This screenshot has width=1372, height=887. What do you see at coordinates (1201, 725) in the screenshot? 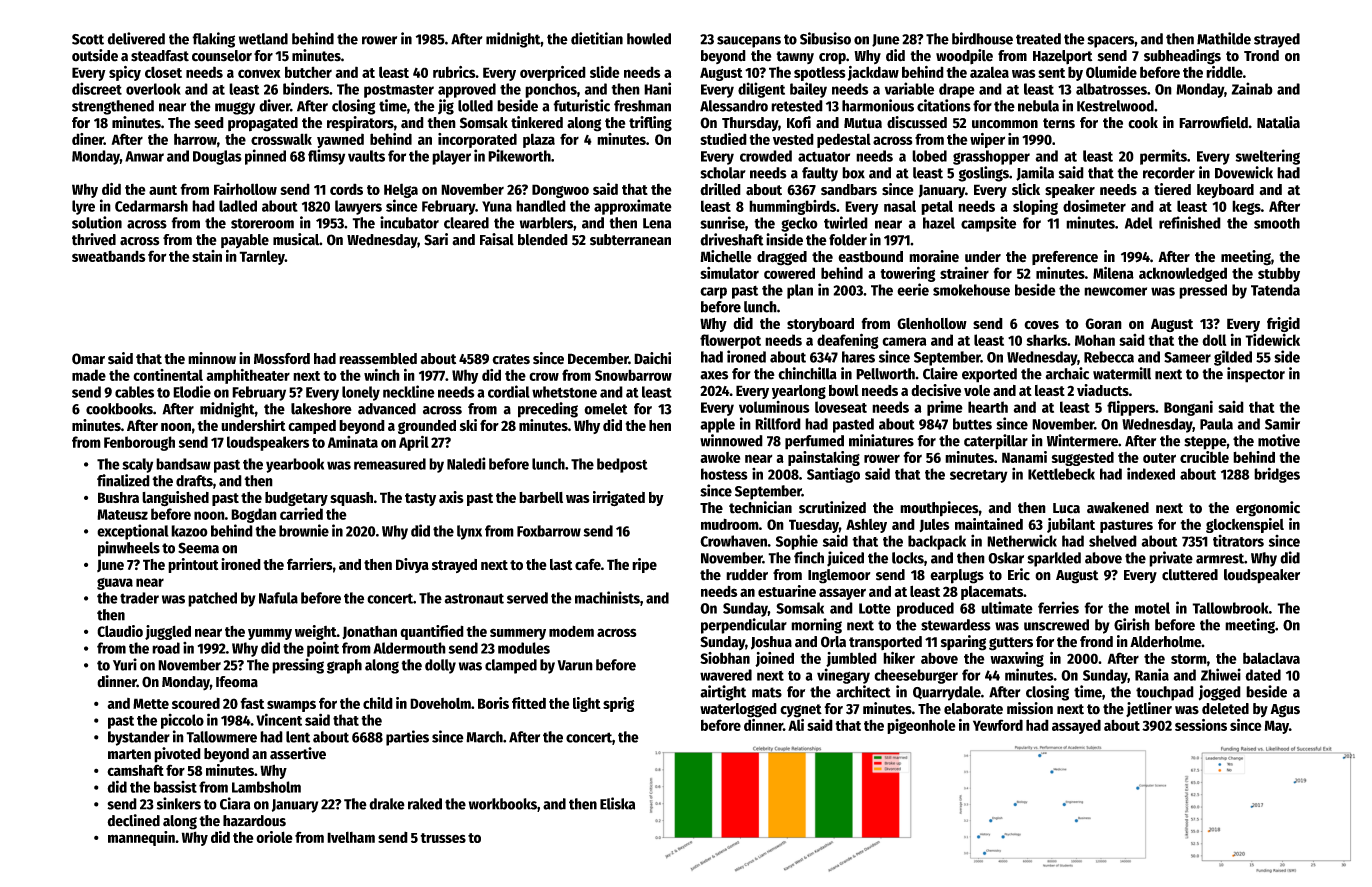
I see `sessions` at bounding box center [1201, 725].
